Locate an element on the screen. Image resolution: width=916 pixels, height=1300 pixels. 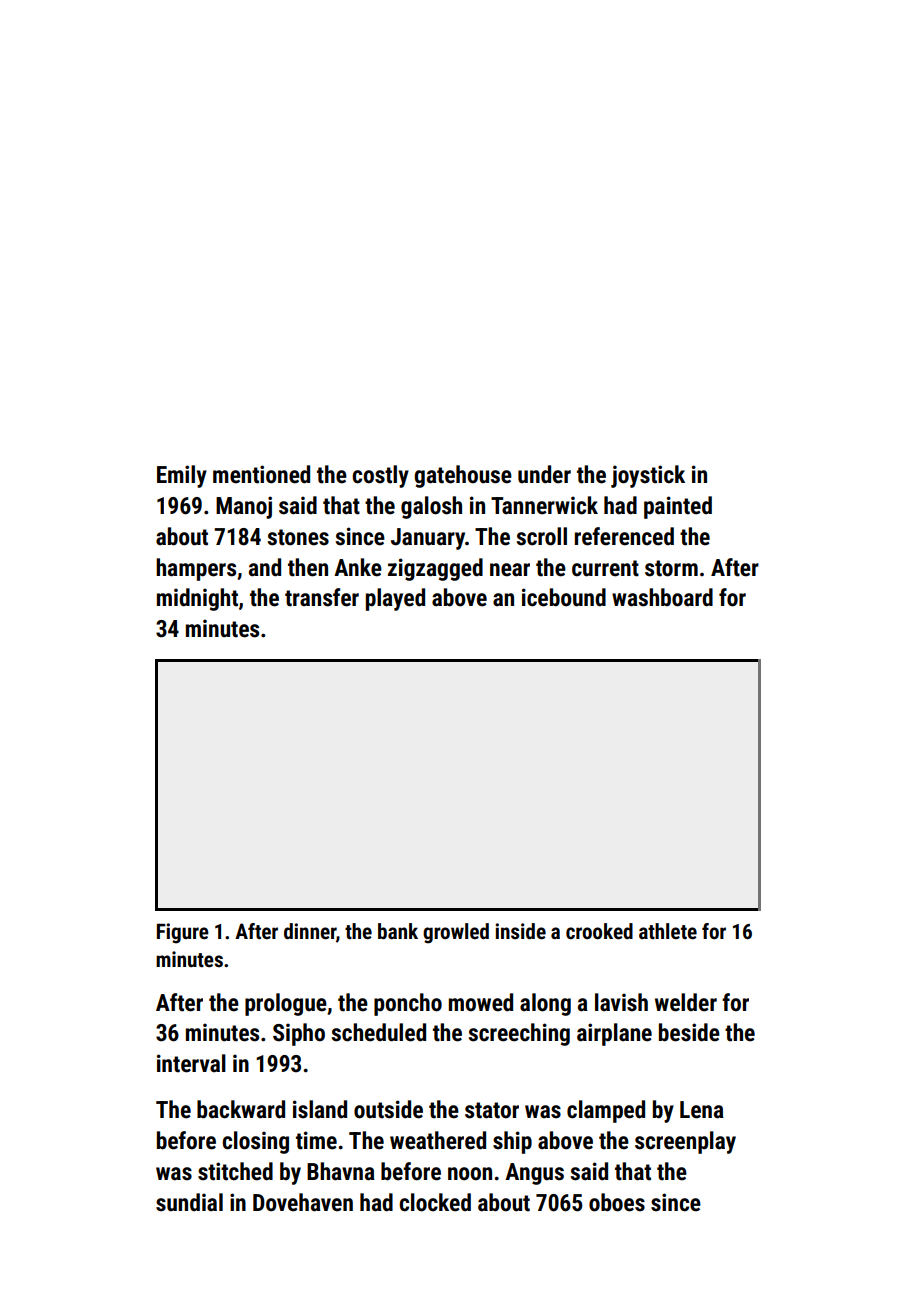
played is located at coordinates (395, 599).
